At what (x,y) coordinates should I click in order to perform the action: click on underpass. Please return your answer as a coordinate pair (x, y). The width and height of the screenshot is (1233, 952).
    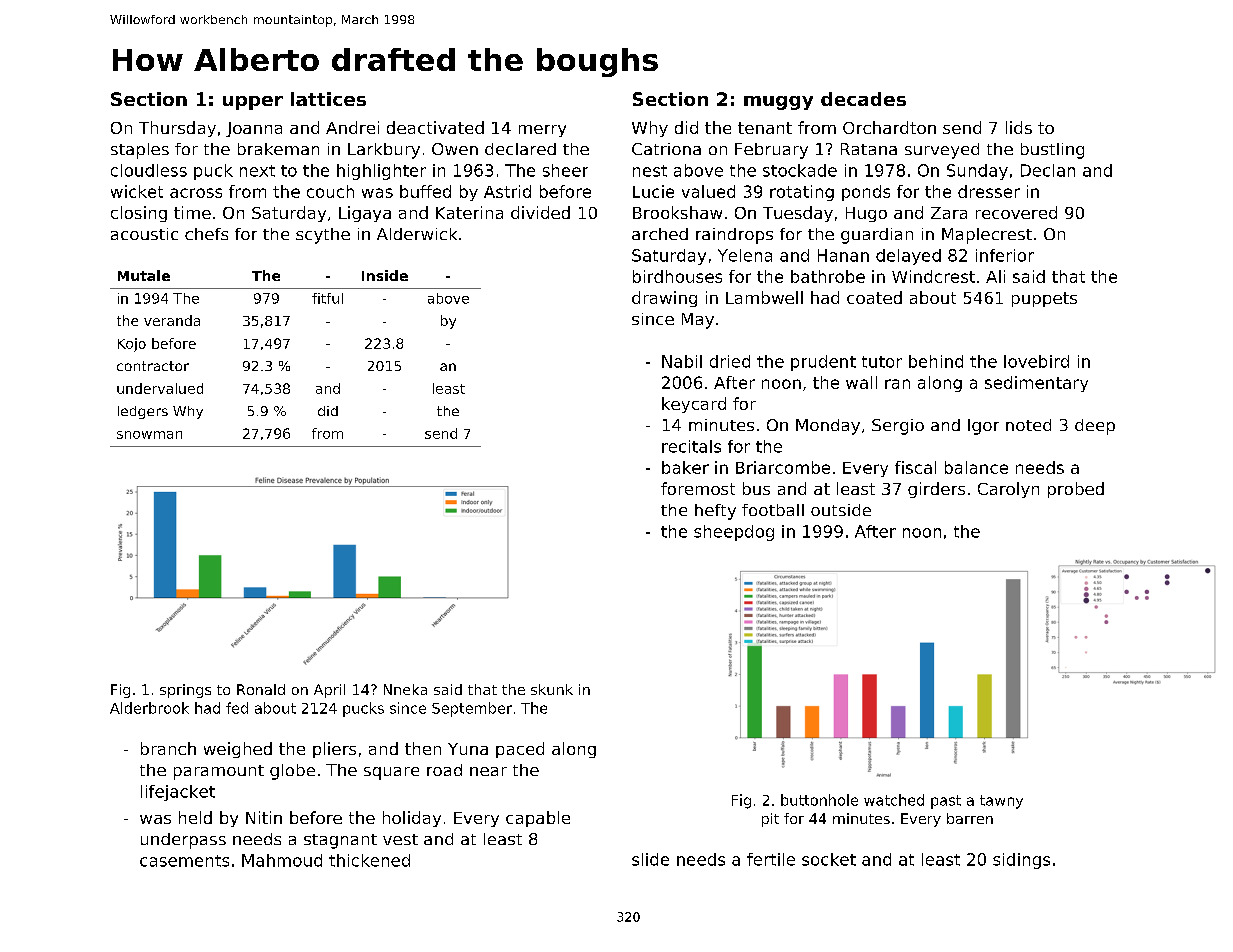
    Looking at the image, I should click on (183, 841).
